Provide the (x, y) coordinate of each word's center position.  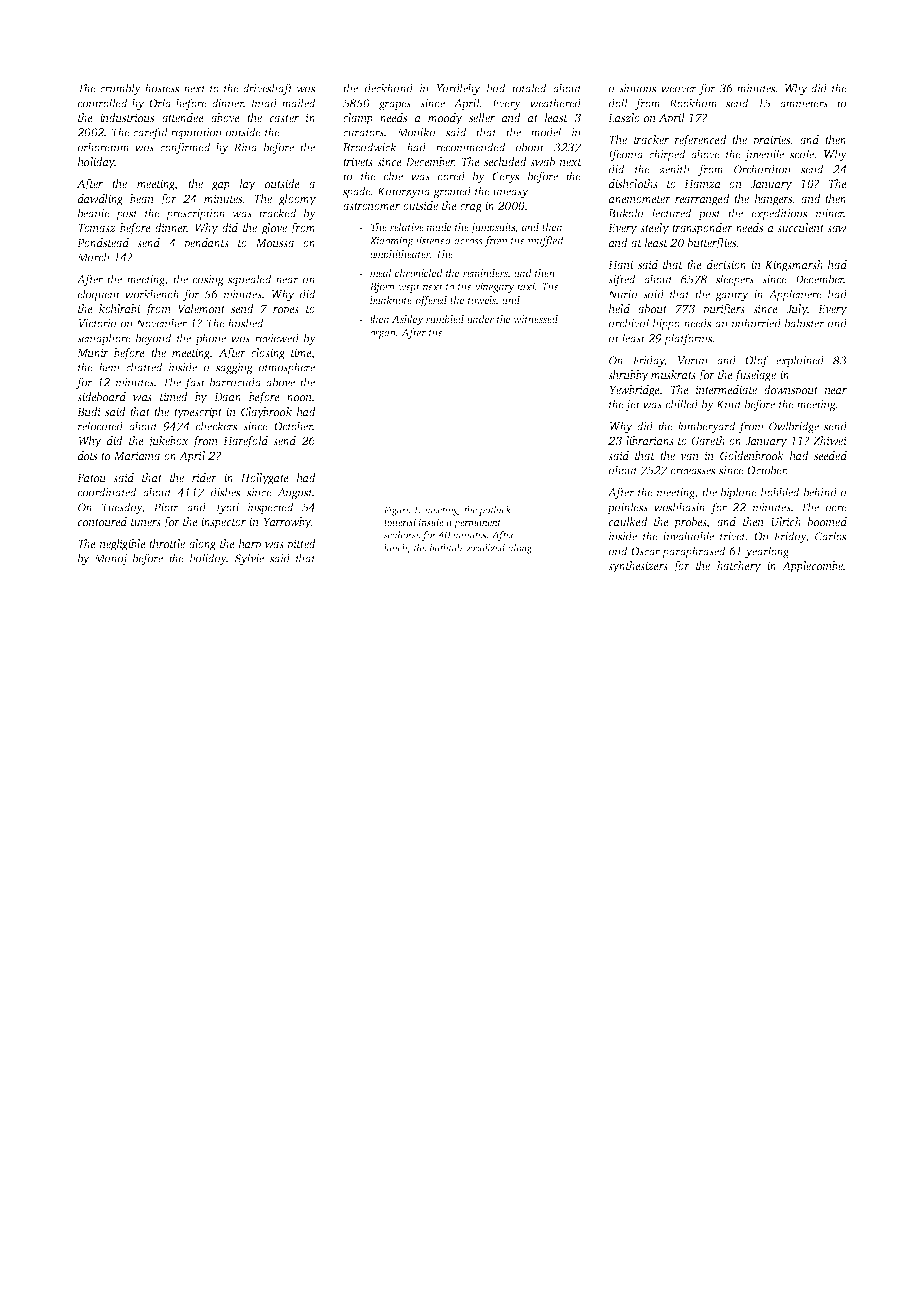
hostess (162, 88)
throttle (167, 543)
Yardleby (458, 89)
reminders (485, 274)
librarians (650, 440)
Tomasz (97, 228)
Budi (89, 411)
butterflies (712, 244)
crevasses (693, 471)
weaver (679, 89)
